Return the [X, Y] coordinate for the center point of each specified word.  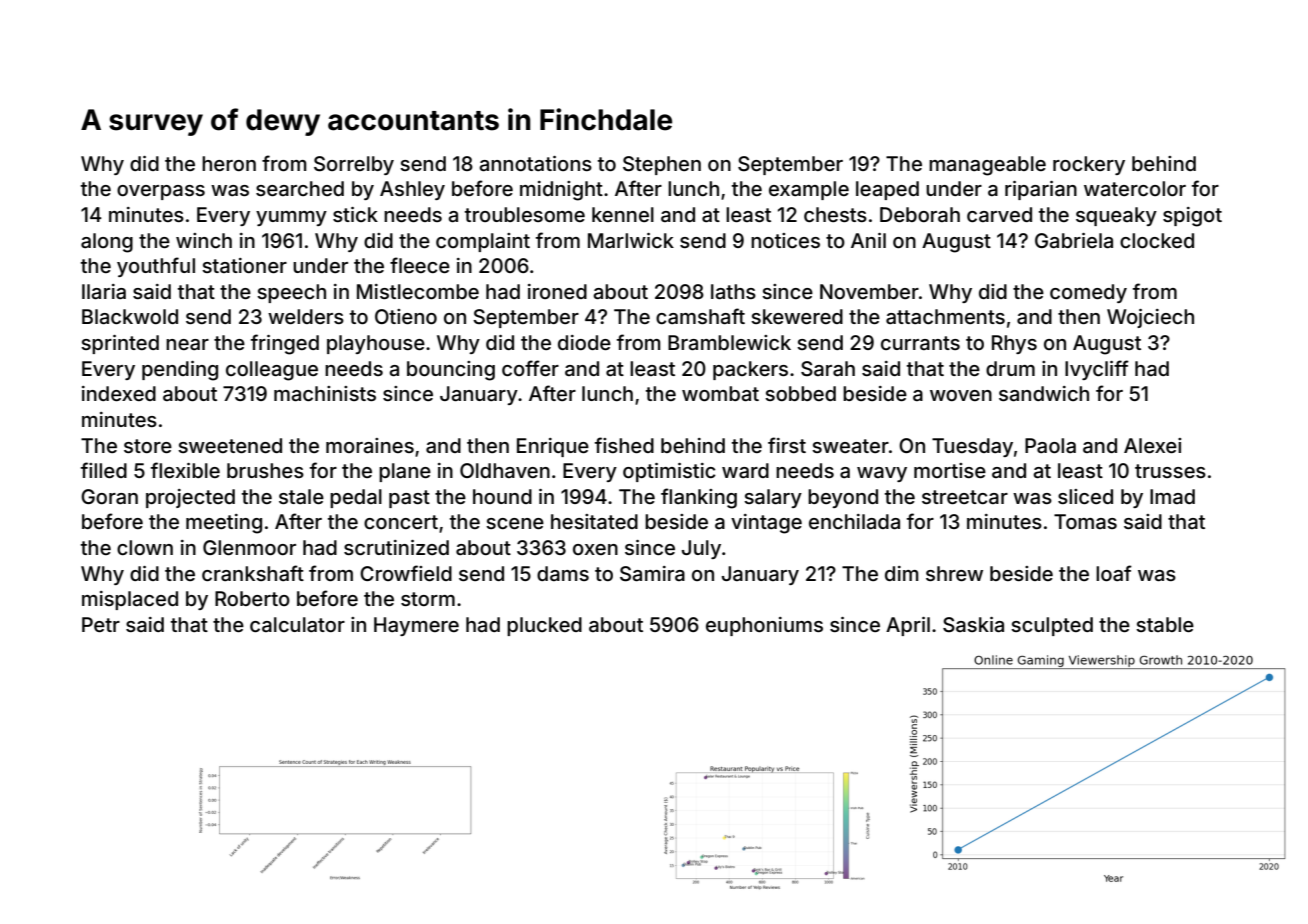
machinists [325, 393]
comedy [1088, 293]
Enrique [553, 447]
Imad [1172, 496]
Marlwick [631, 240]
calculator [297, 624]
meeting [224, 524]
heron [229, 163]
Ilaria [104, 291]
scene [515, 523]
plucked [544, 626]
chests [835, 214]
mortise [950, 470]
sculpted [1052, 626]
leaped [887, 190]
